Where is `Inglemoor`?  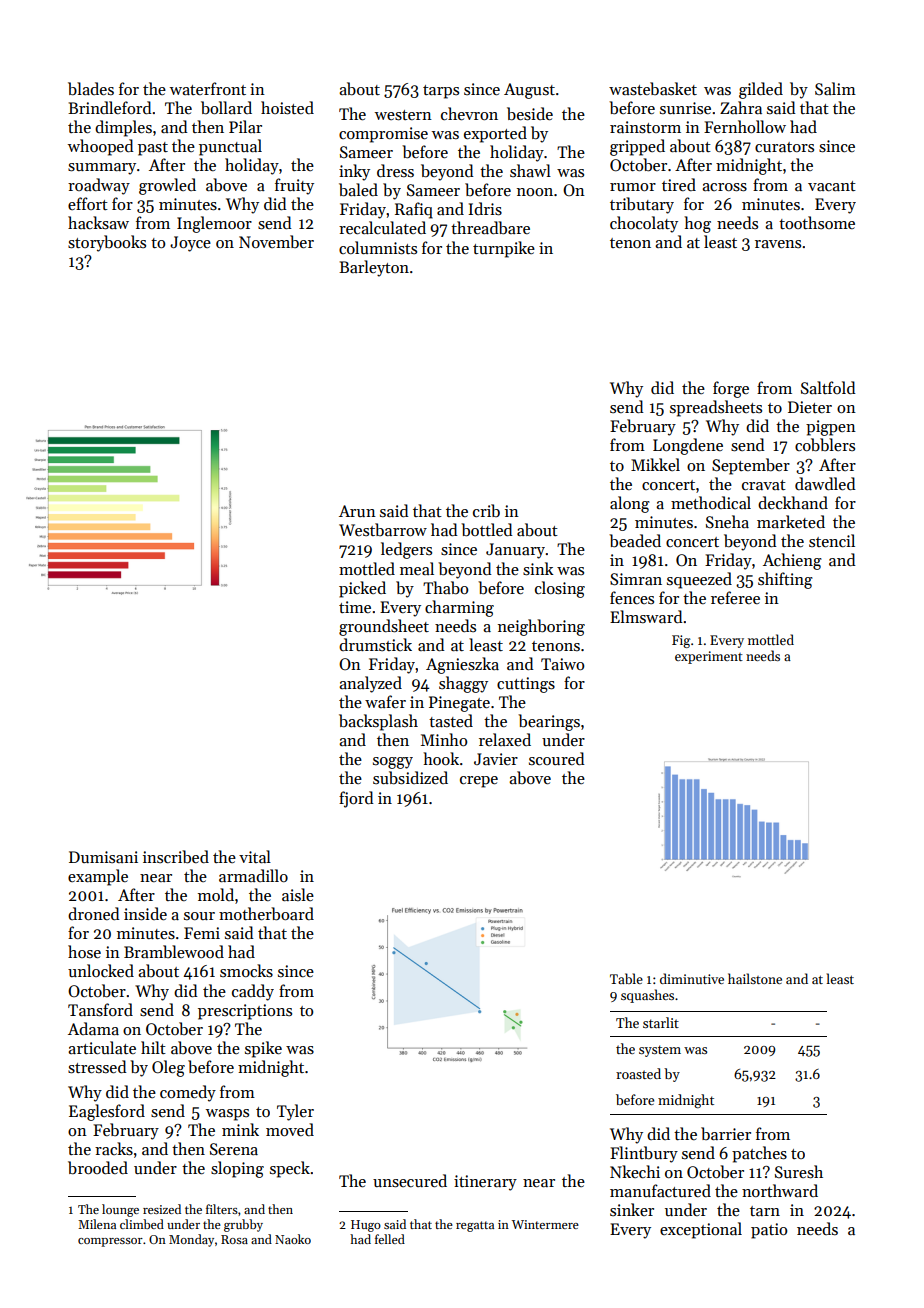
Inglemoor is located at coordinates (214, 224).
